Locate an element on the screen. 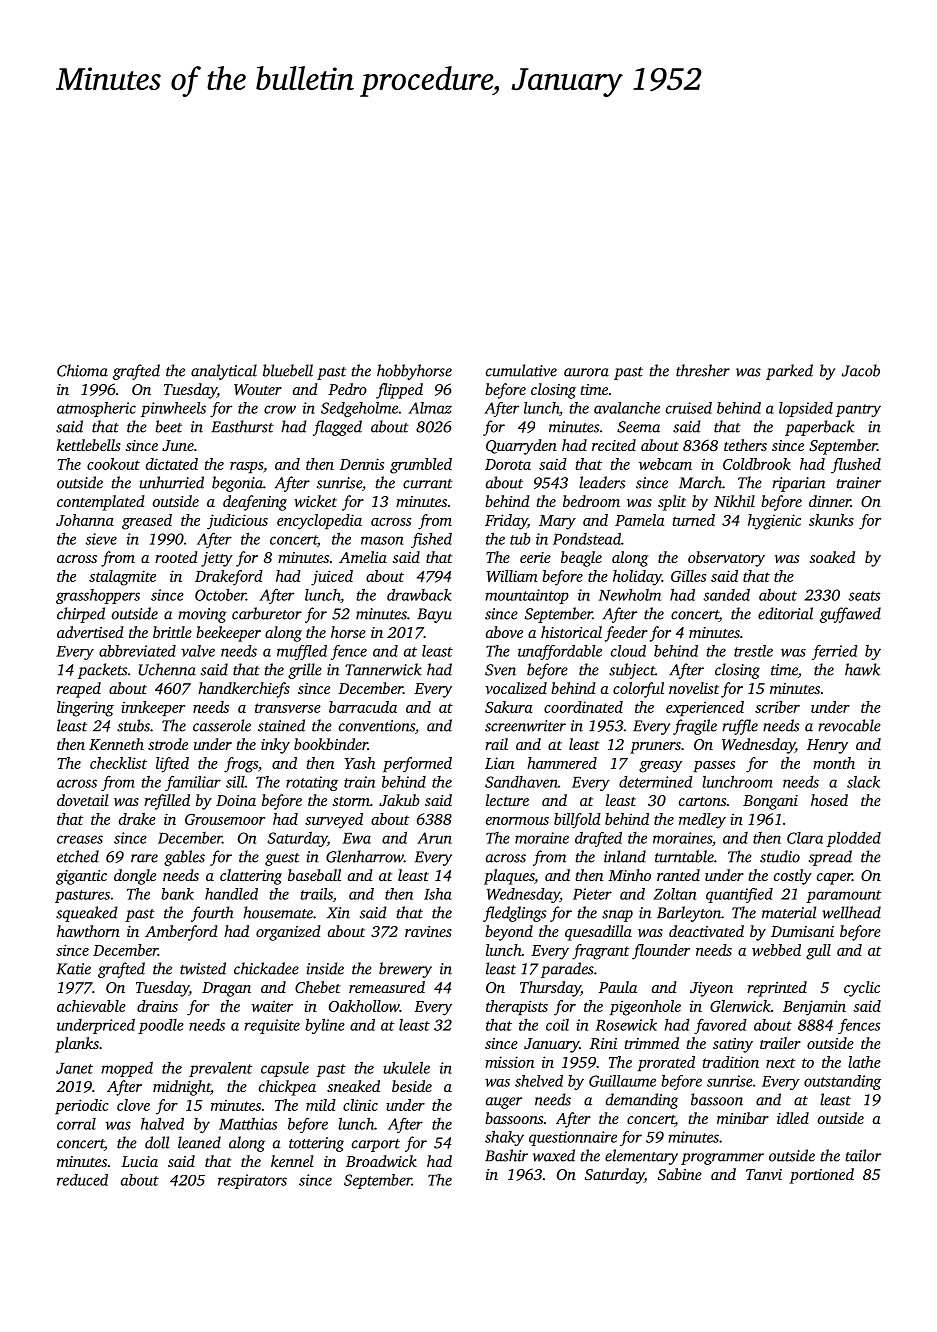  drains is located at coordinates (157, 1006).
